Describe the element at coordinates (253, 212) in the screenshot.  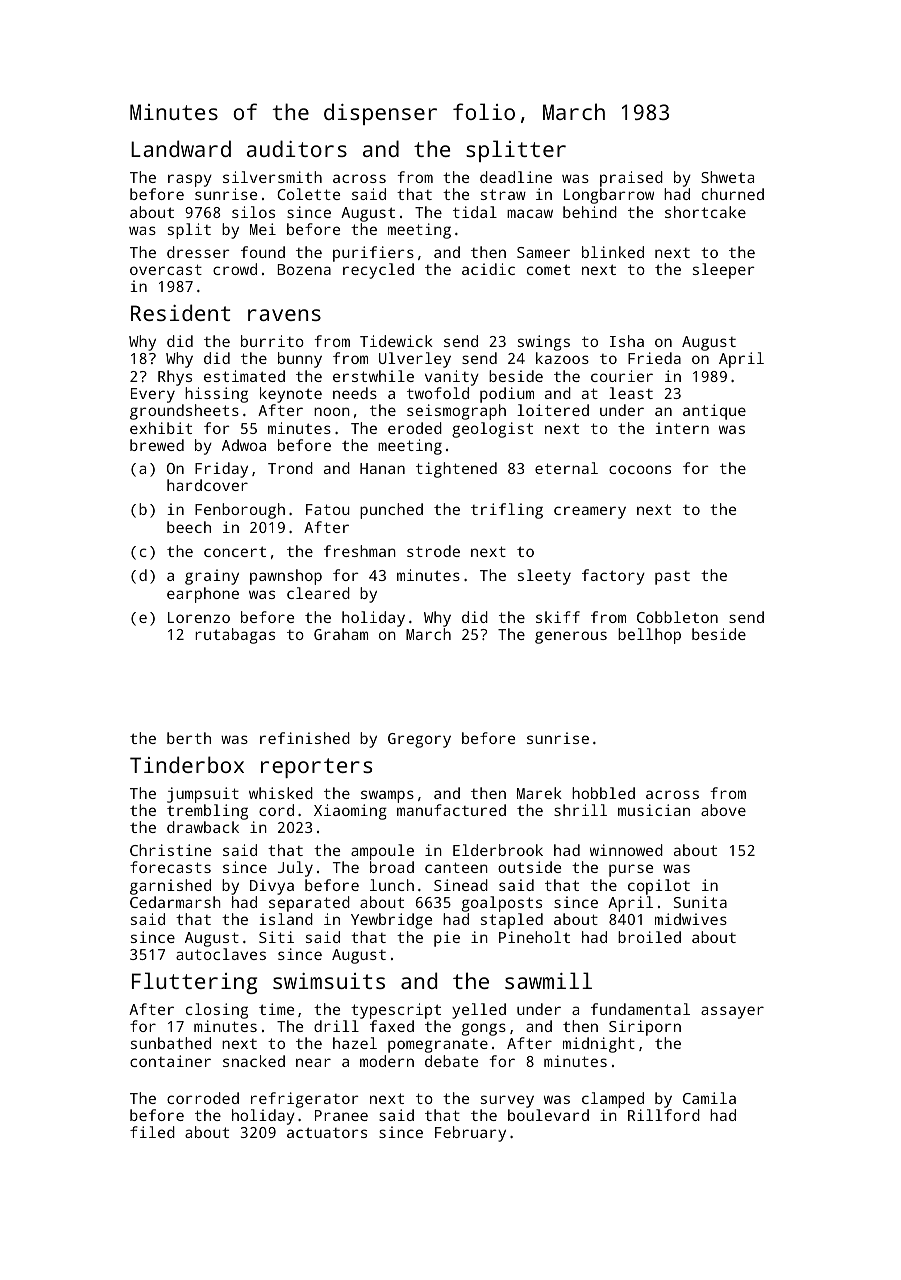
I see `silos` at that location.
